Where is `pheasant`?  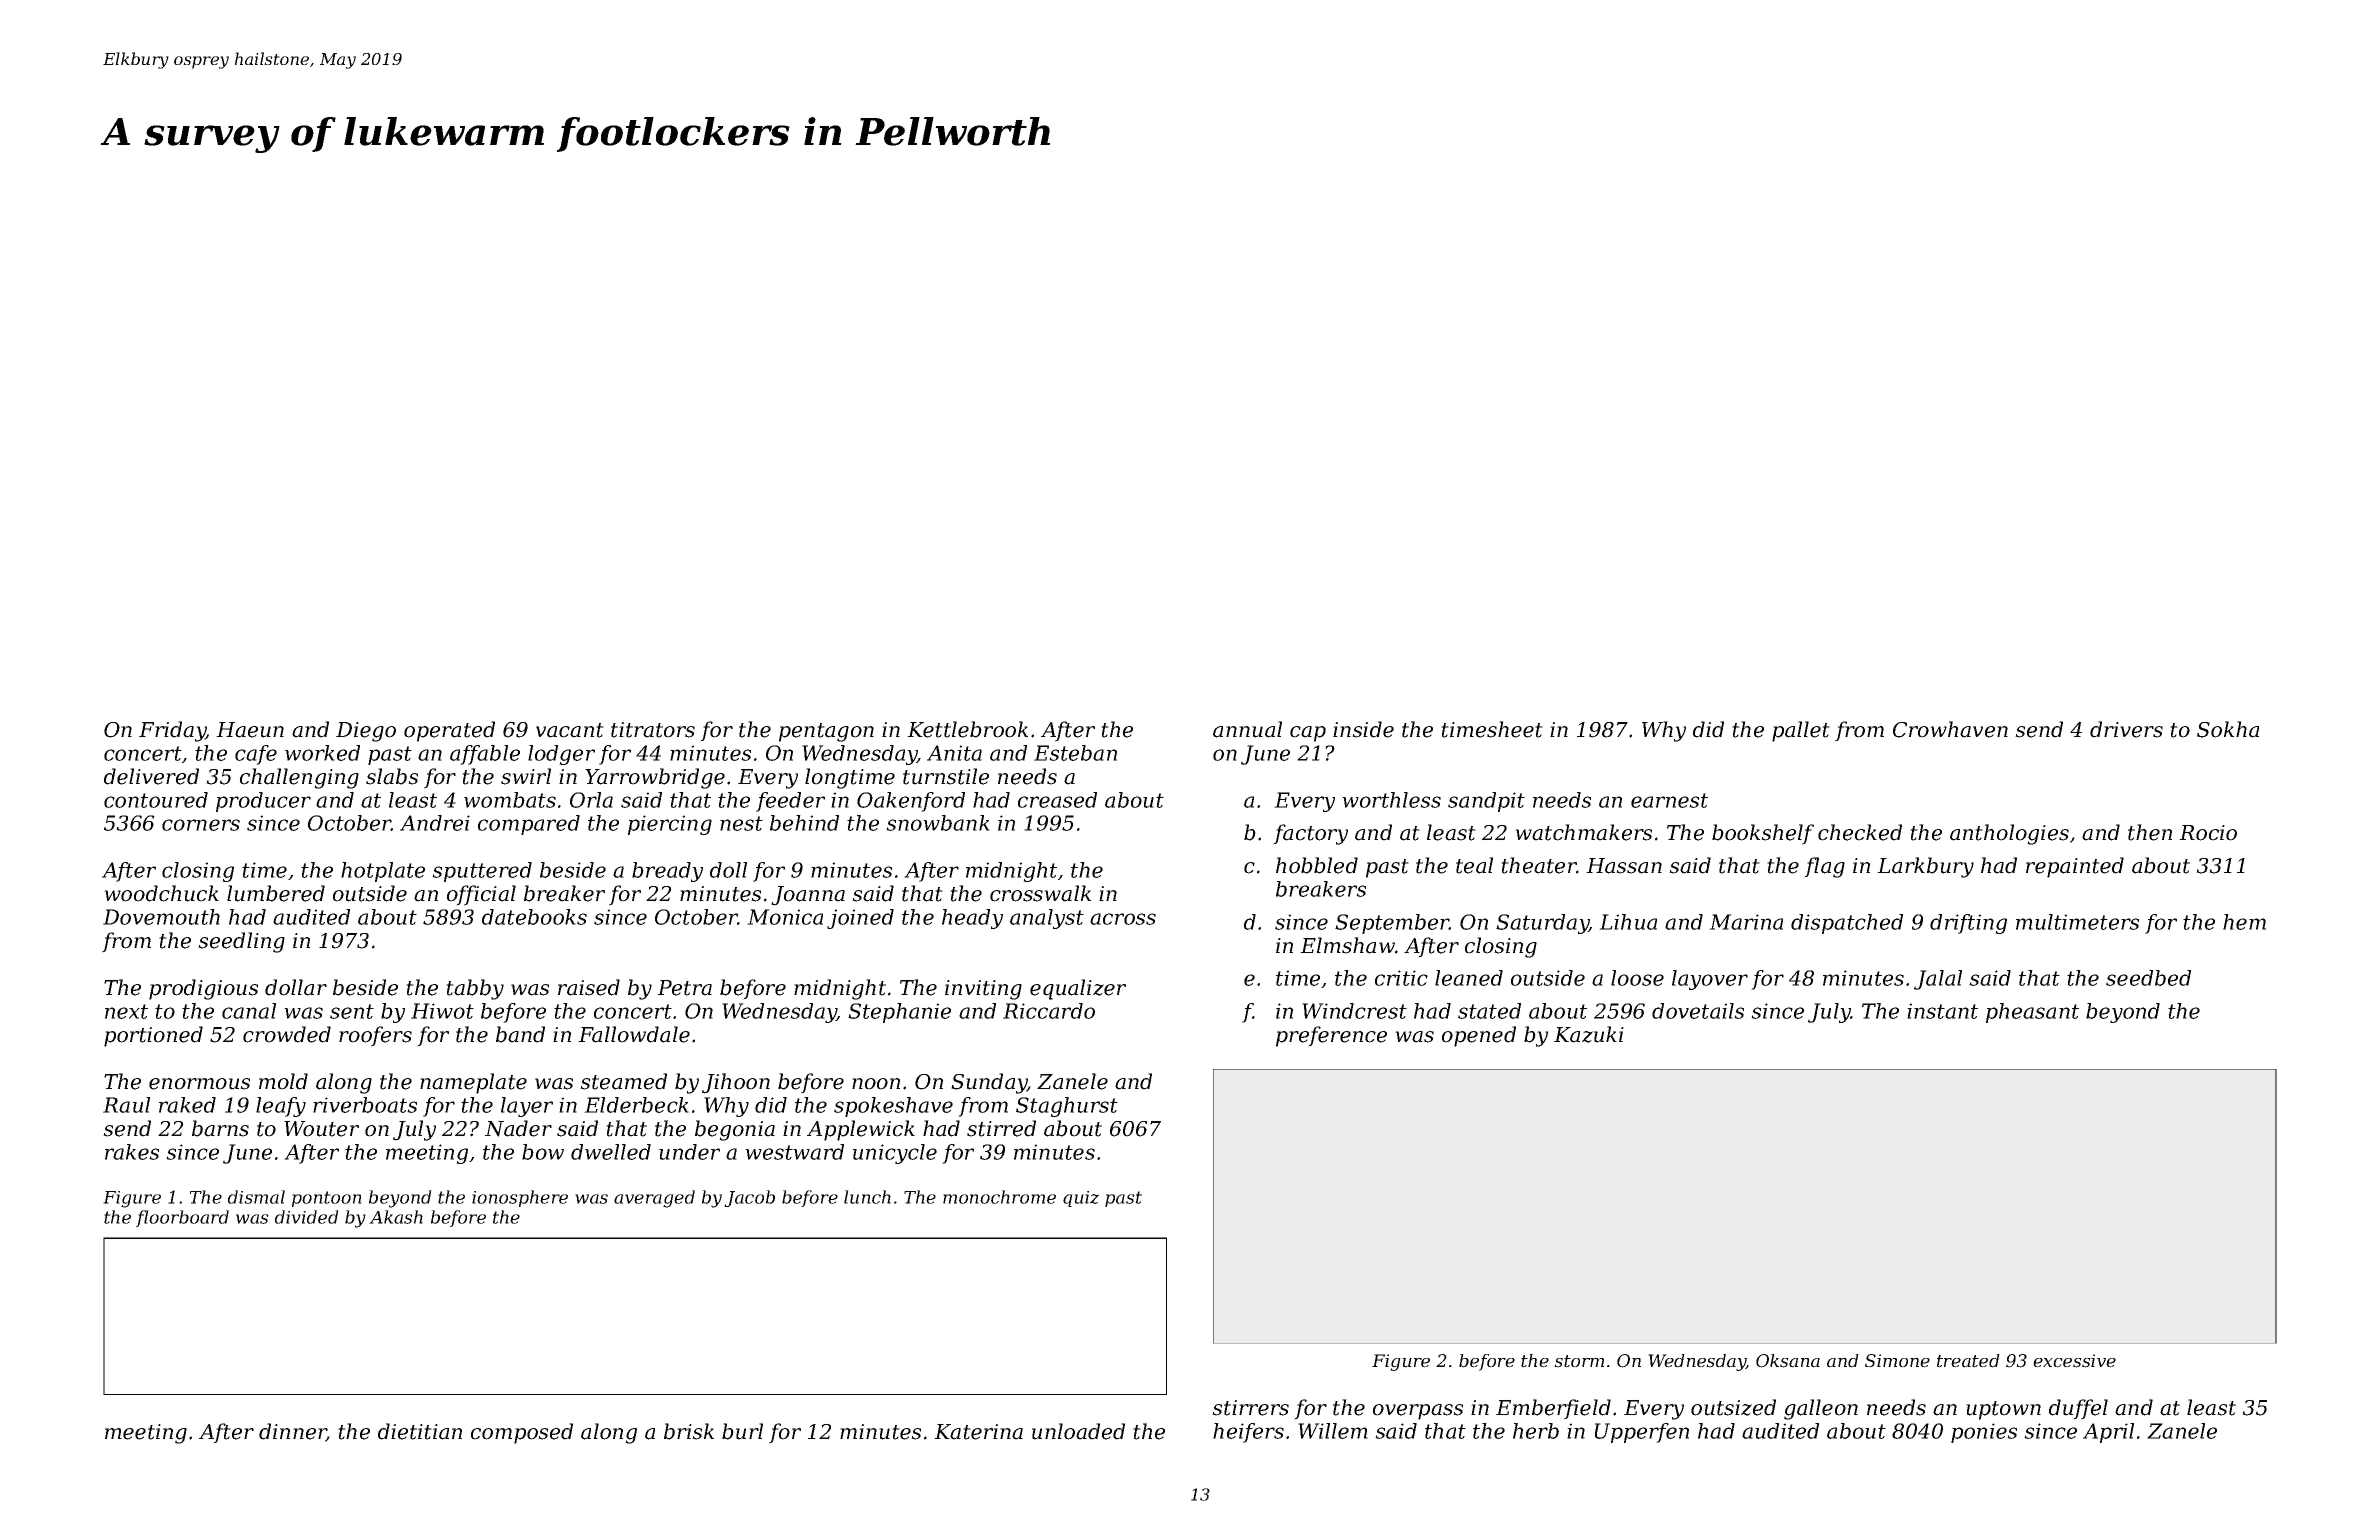 pheasant is located at coordinates (2032, 1013).
